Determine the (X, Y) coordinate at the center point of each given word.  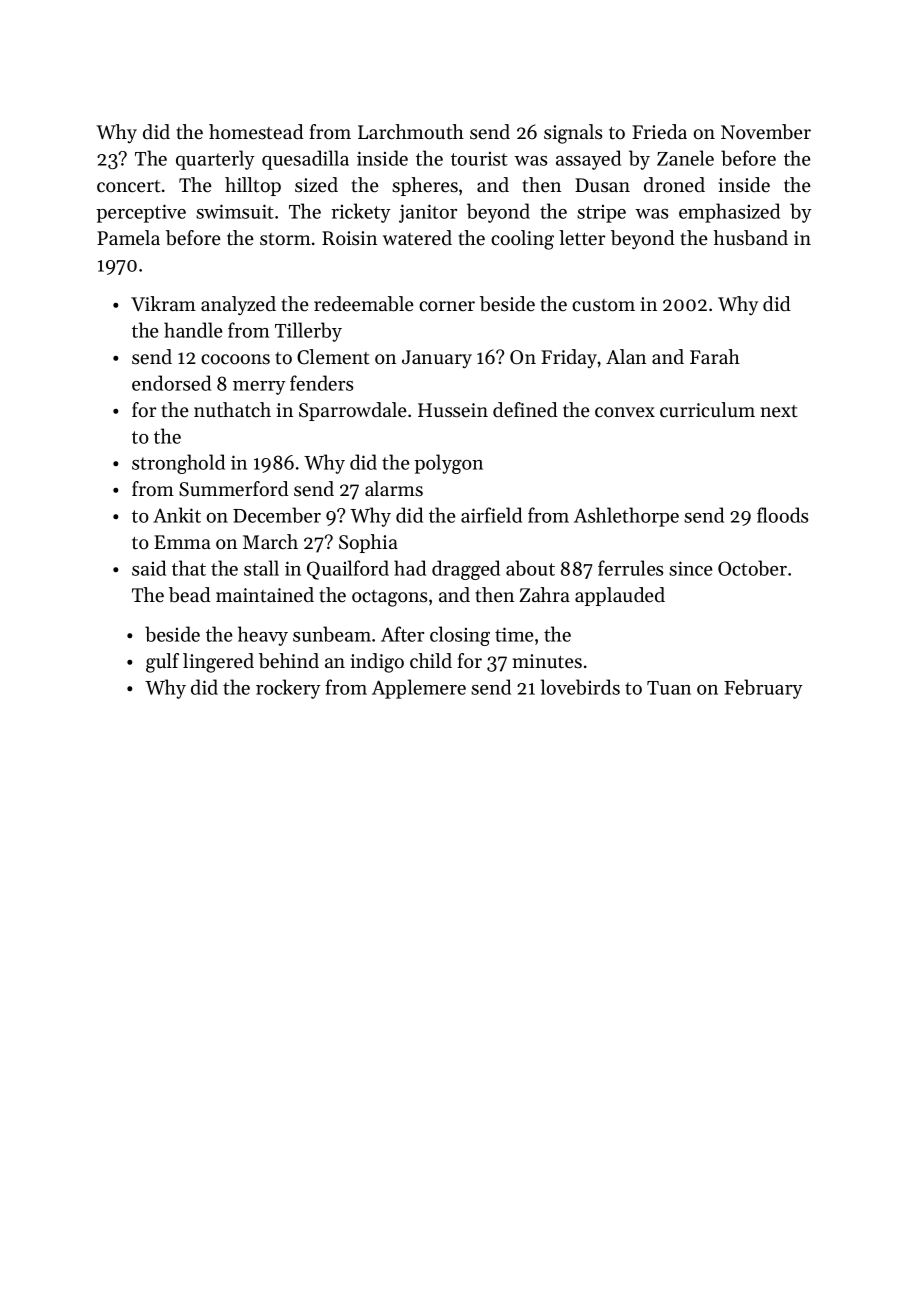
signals (573, 134)
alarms (394, 488)
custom (603, 305)
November (766, 132)
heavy (263, 636)
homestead (256, 132)
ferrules (630, 568)
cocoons (235, 359)
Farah (715, 356)
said (149, 568)
